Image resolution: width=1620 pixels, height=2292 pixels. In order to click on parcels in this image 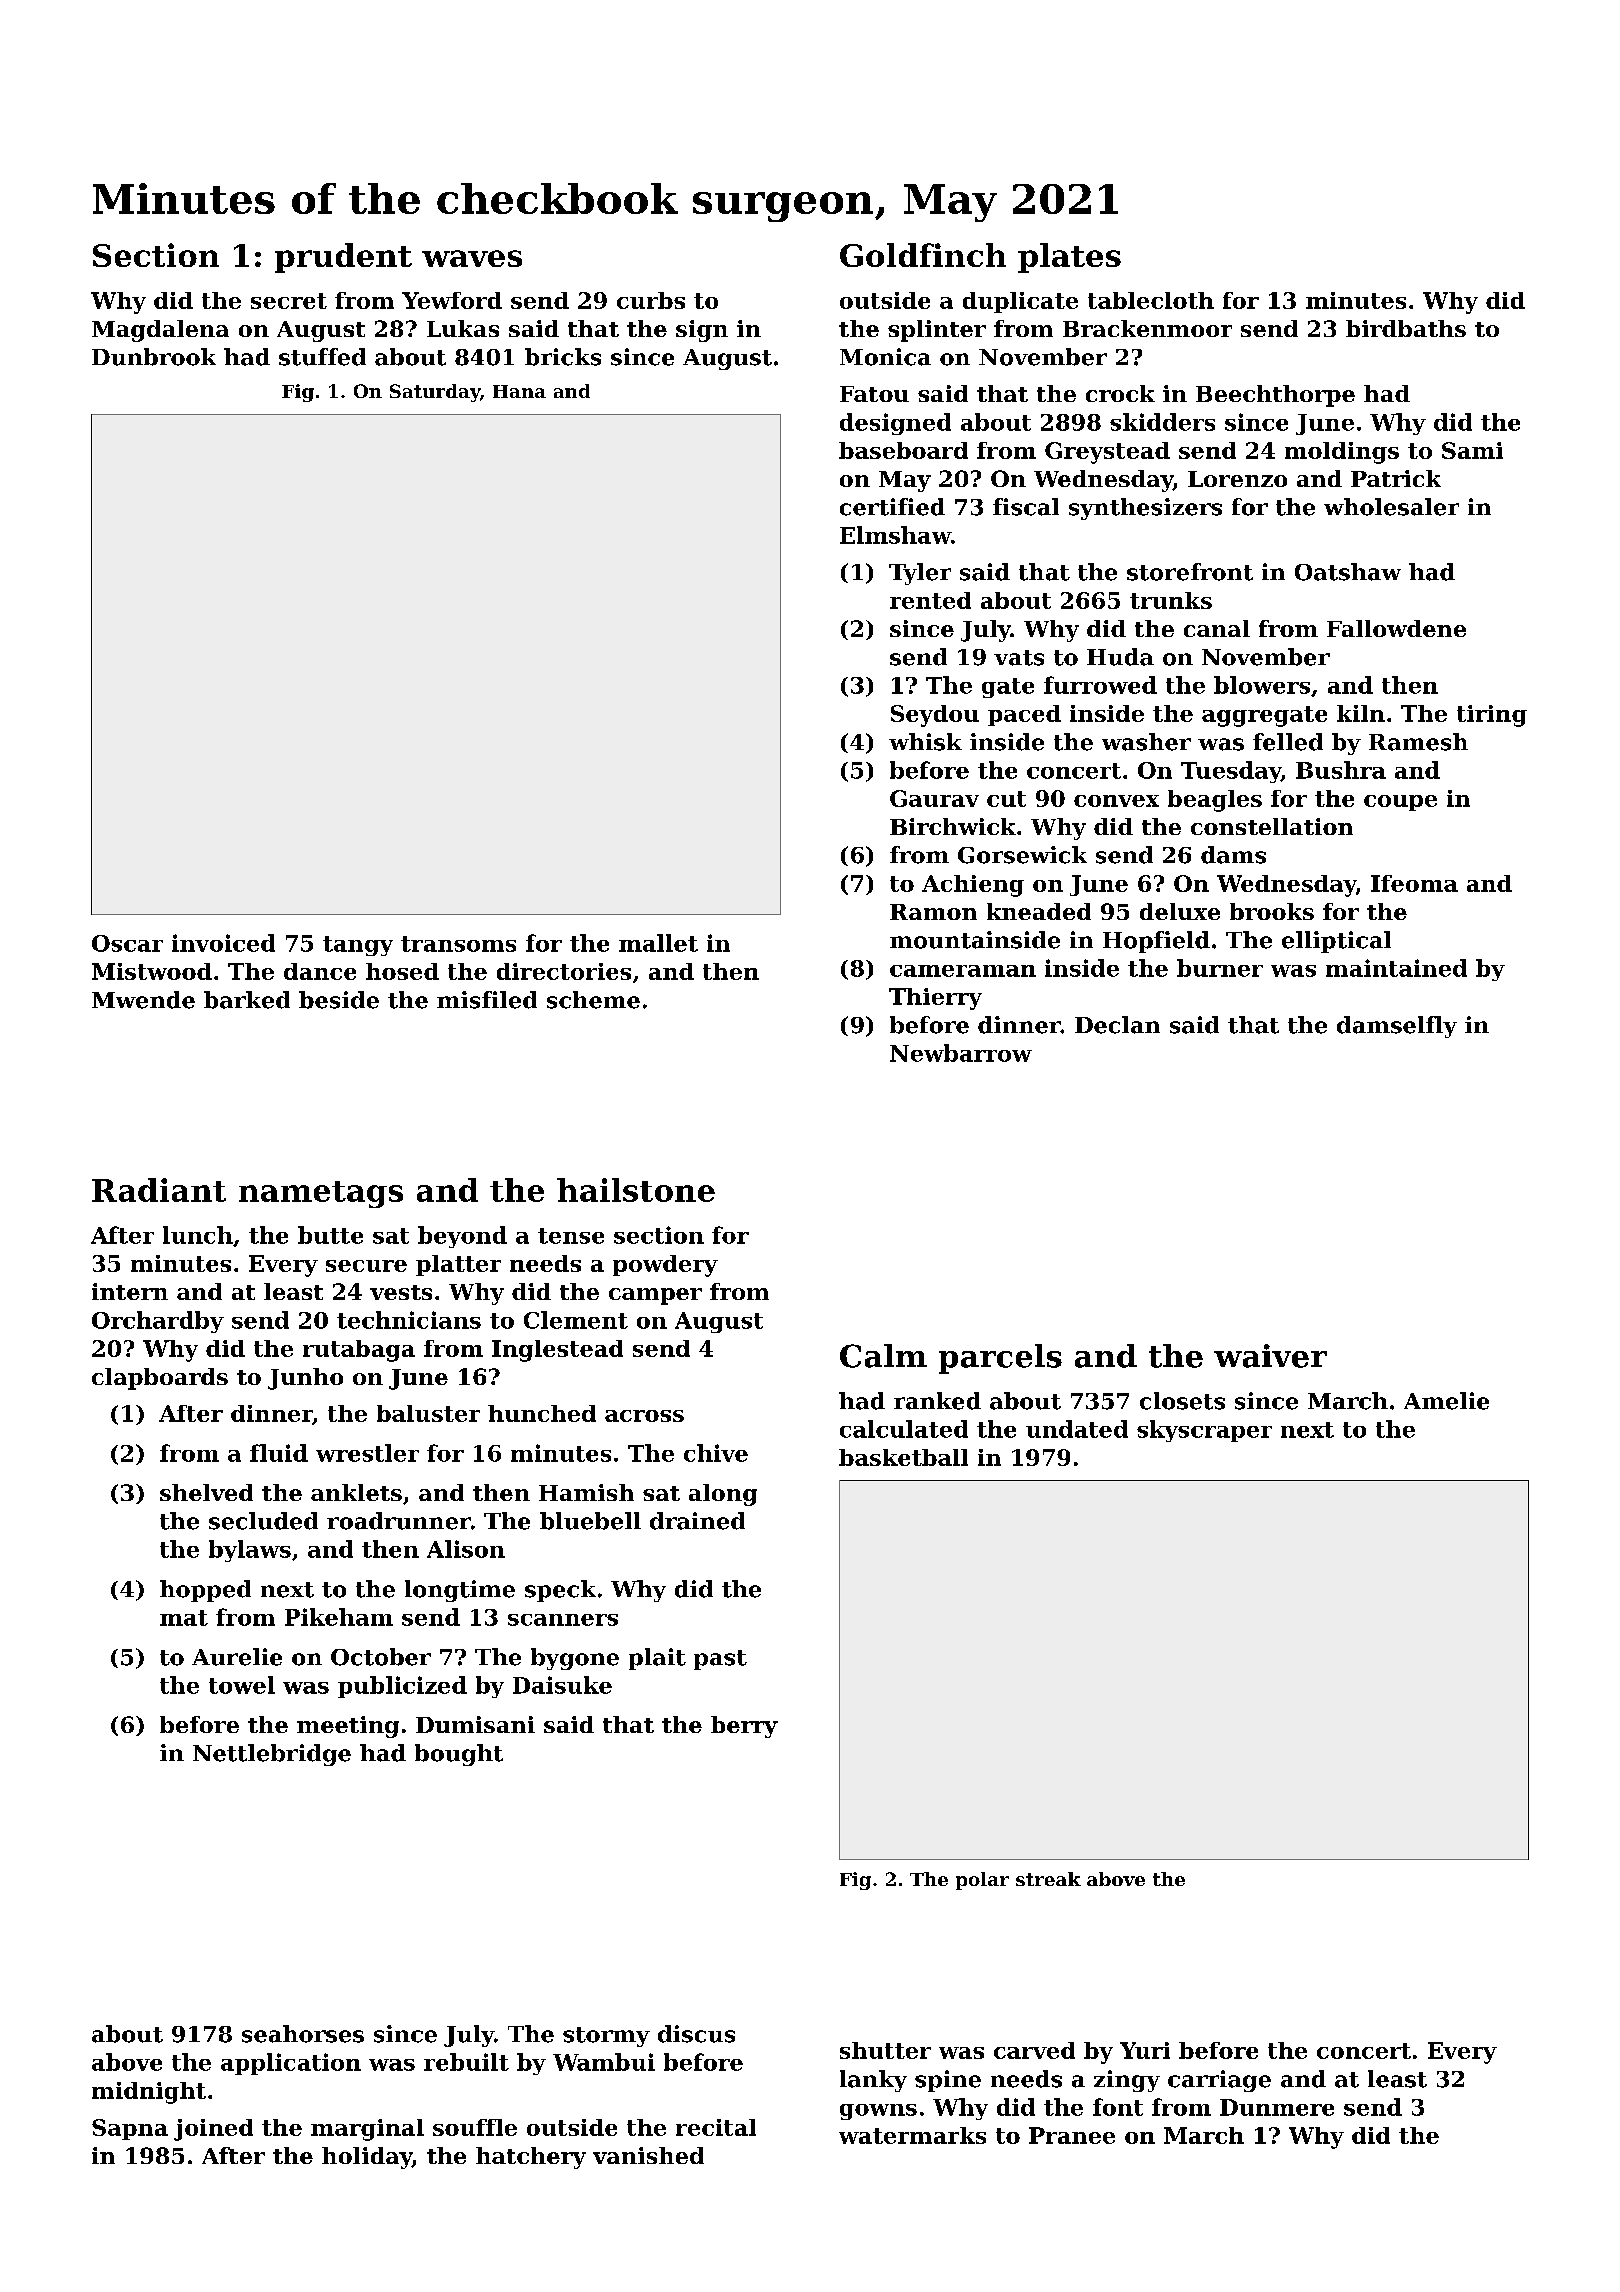, I will do `click(1000, 1359)`.
